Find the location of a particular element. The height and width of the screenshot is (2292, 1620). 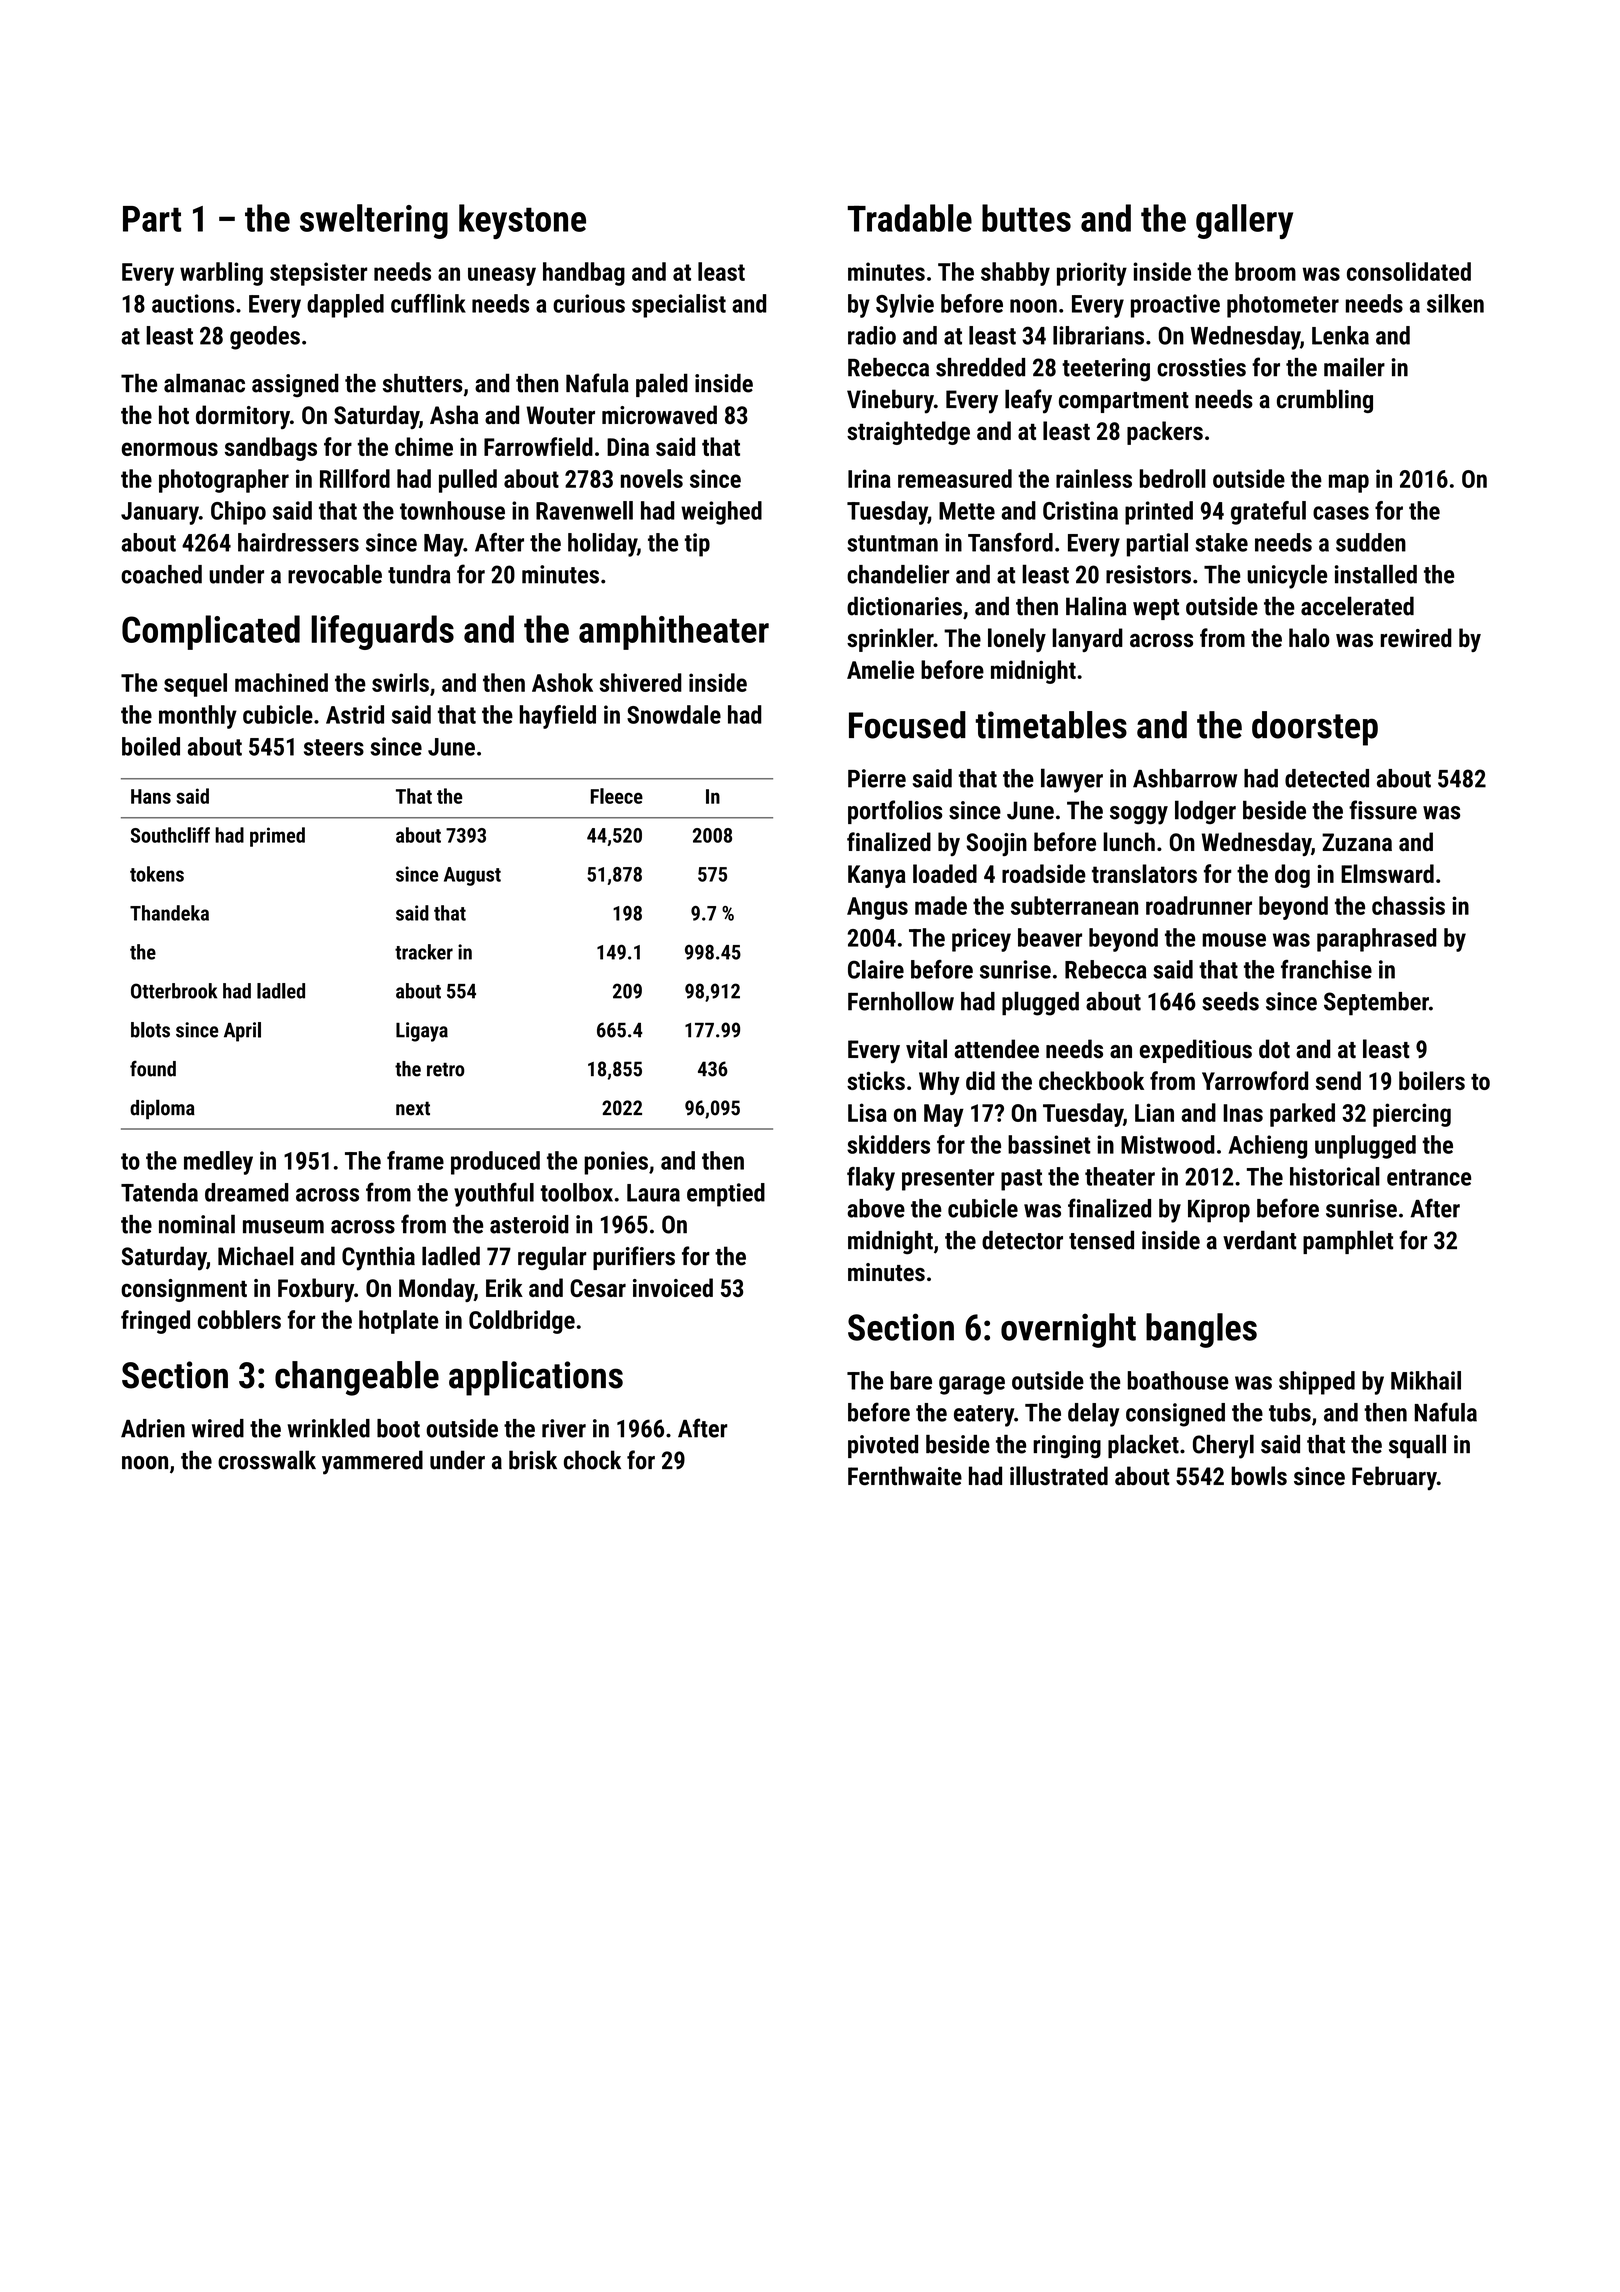

novels is located at coordinates (652, 478).
